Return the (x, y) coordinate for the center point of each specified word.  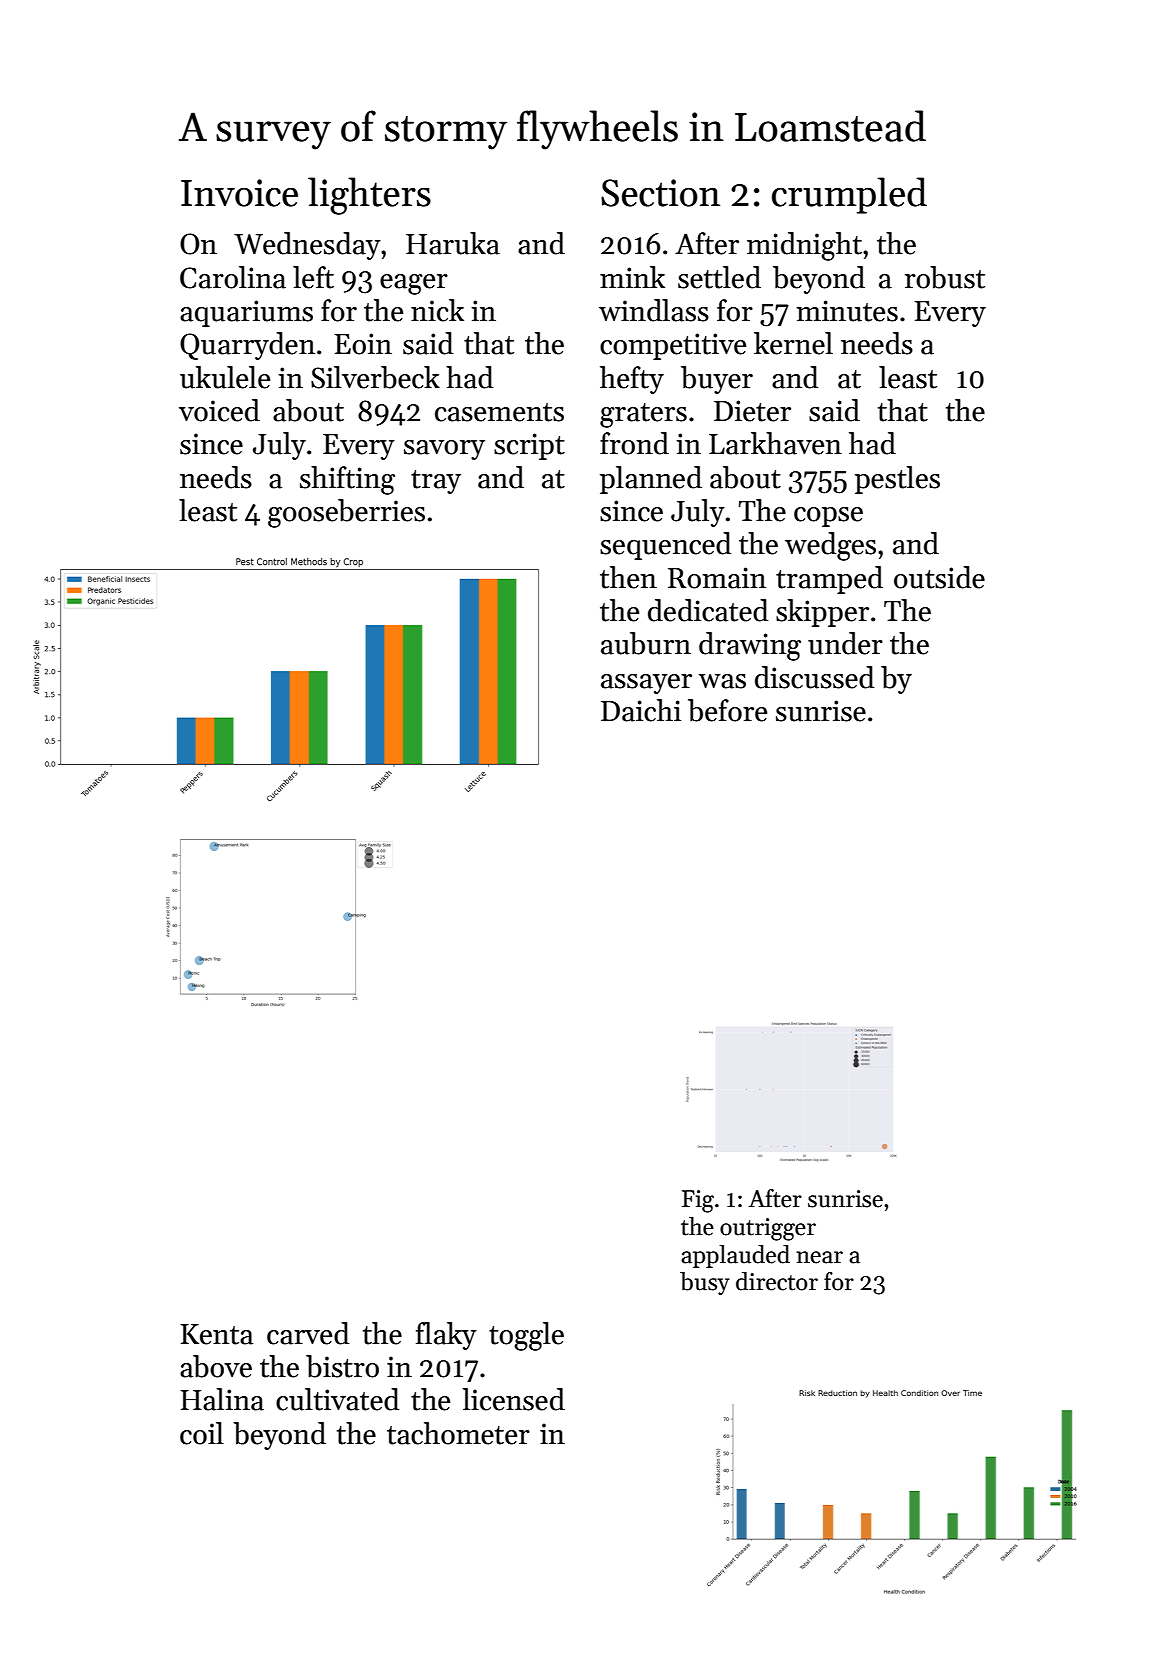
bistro (342, 1366)
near (819, 1257)
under (845, 643)
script (529, 446)
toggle (526, 1336)
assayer (646, 684)
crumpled (849, 195)
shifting (347, 480)
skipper (822, 613)
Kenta (216, 1334)
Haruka (453, 243)
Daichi (641, 710)
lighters (369, 196)
